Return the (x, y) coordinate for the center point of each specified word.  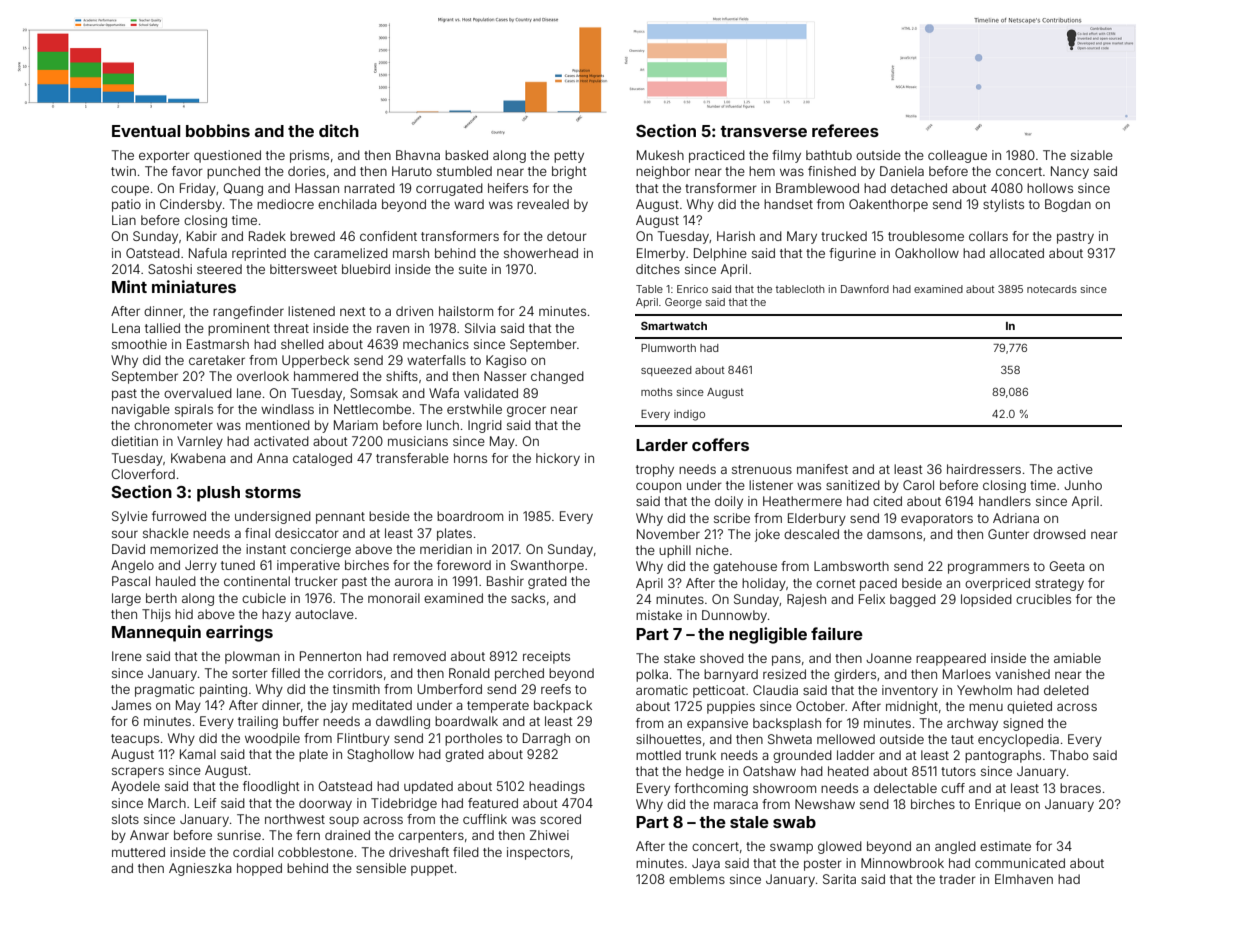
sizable (1092, 155)
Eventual (146, 131)
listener (771, 485)
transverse (763, 131)
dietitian (134, 441)
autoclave (324, 614)
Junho (1083, 485)
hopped (259, 869)
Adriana (1016, 518)
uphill (675, 551)
